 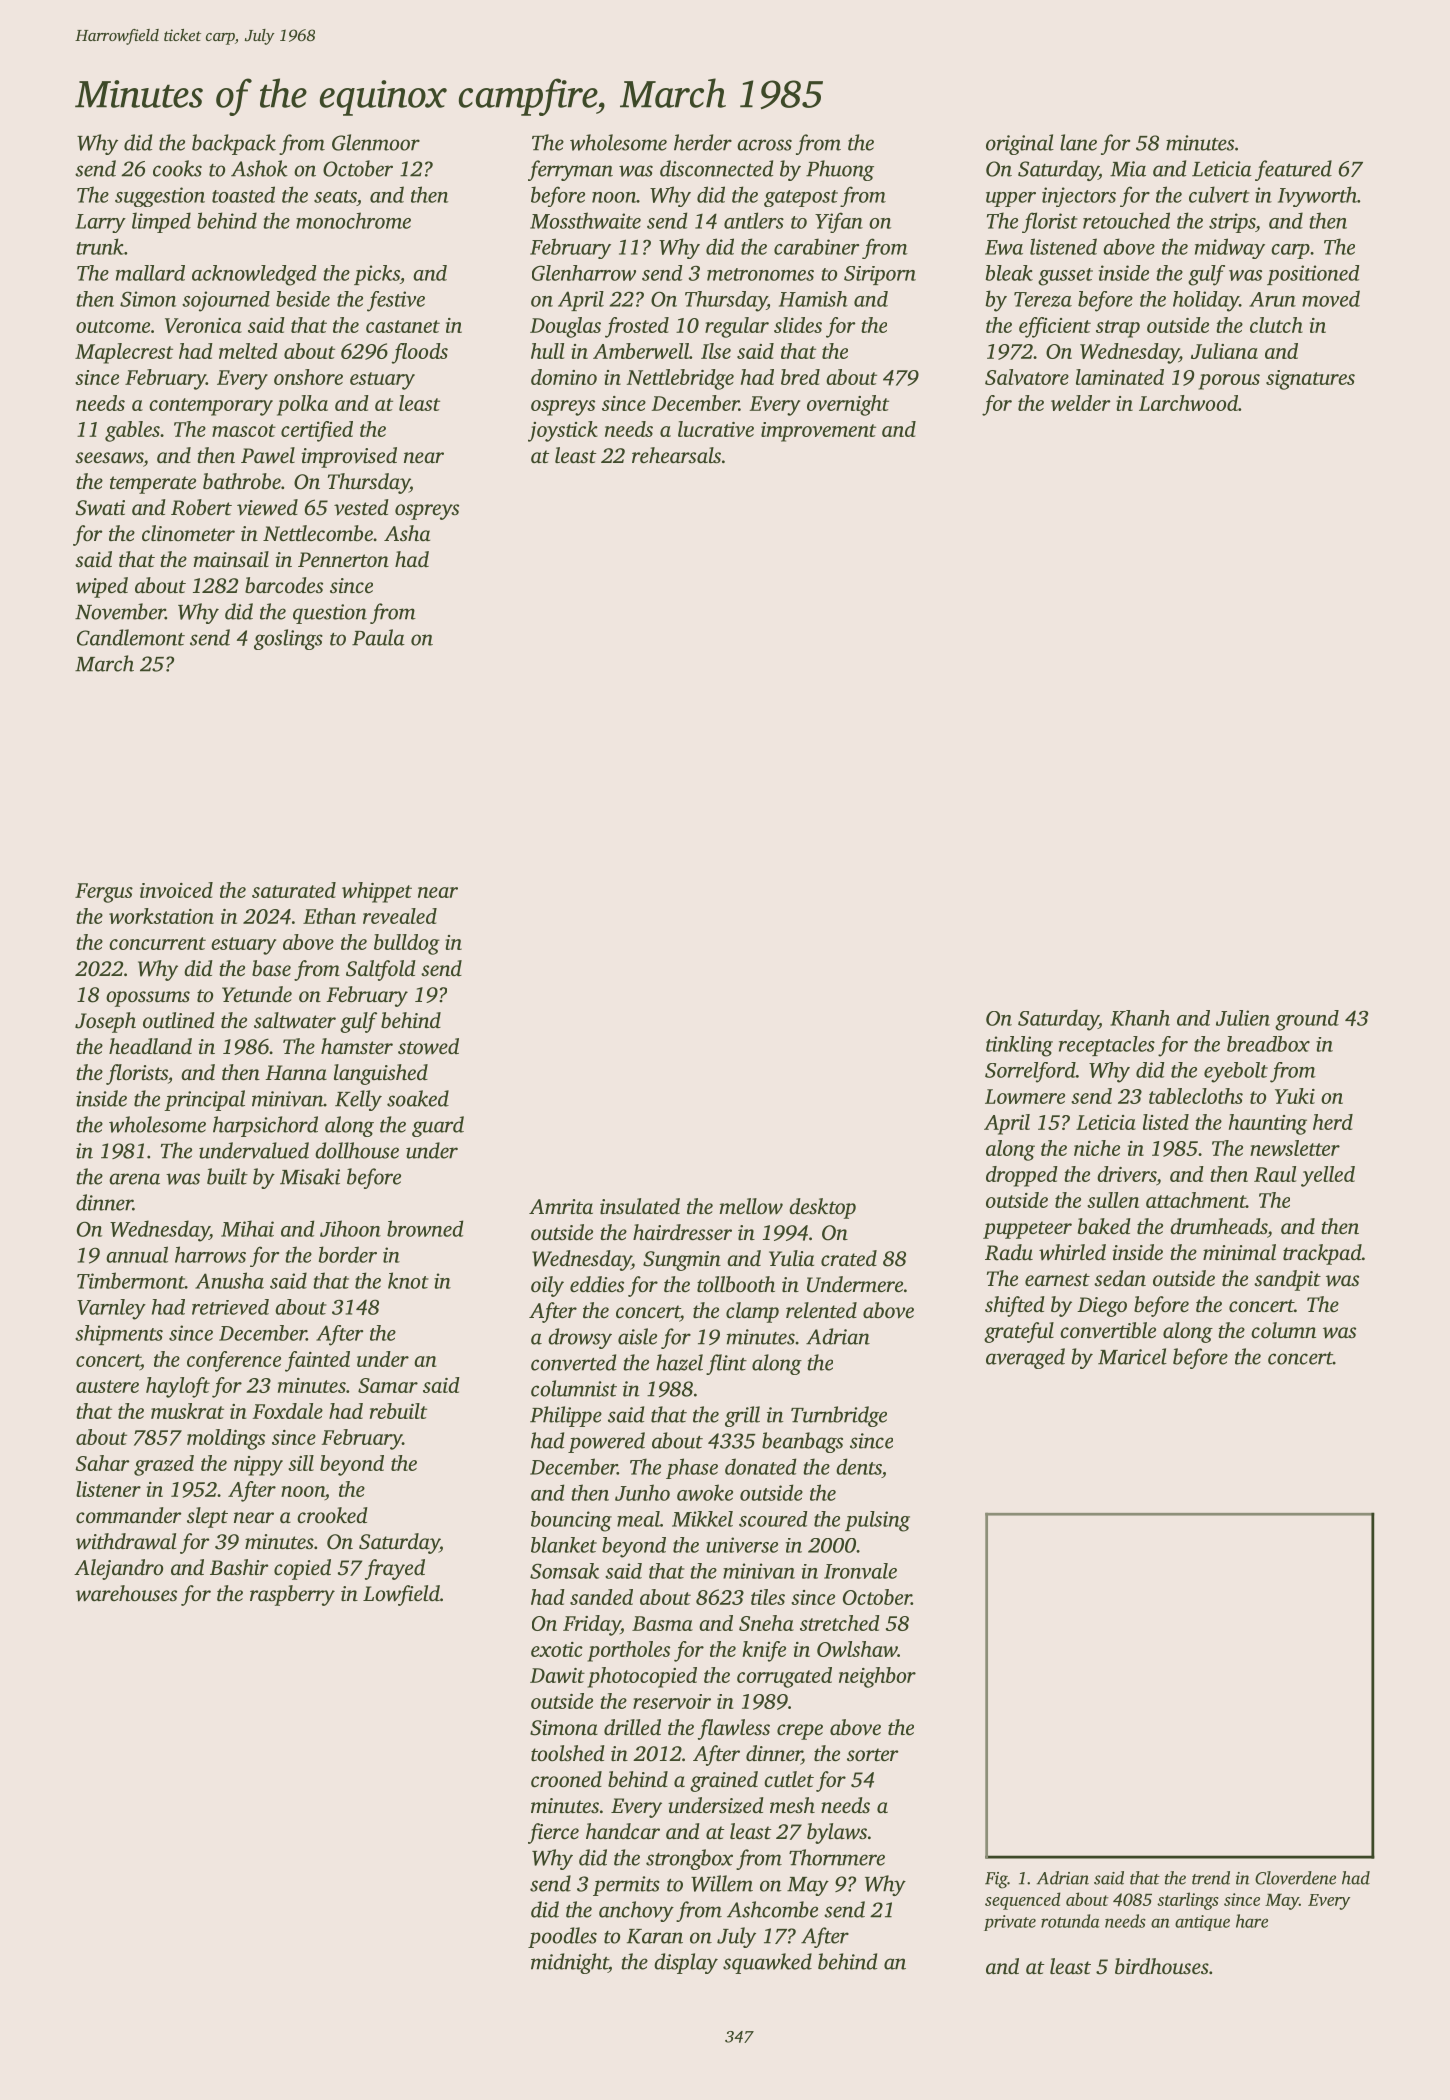 What do you see at coordinates (1140, 1018) in the screenshot?
I see `Khanh` at bounding box center [1140, 1018].
